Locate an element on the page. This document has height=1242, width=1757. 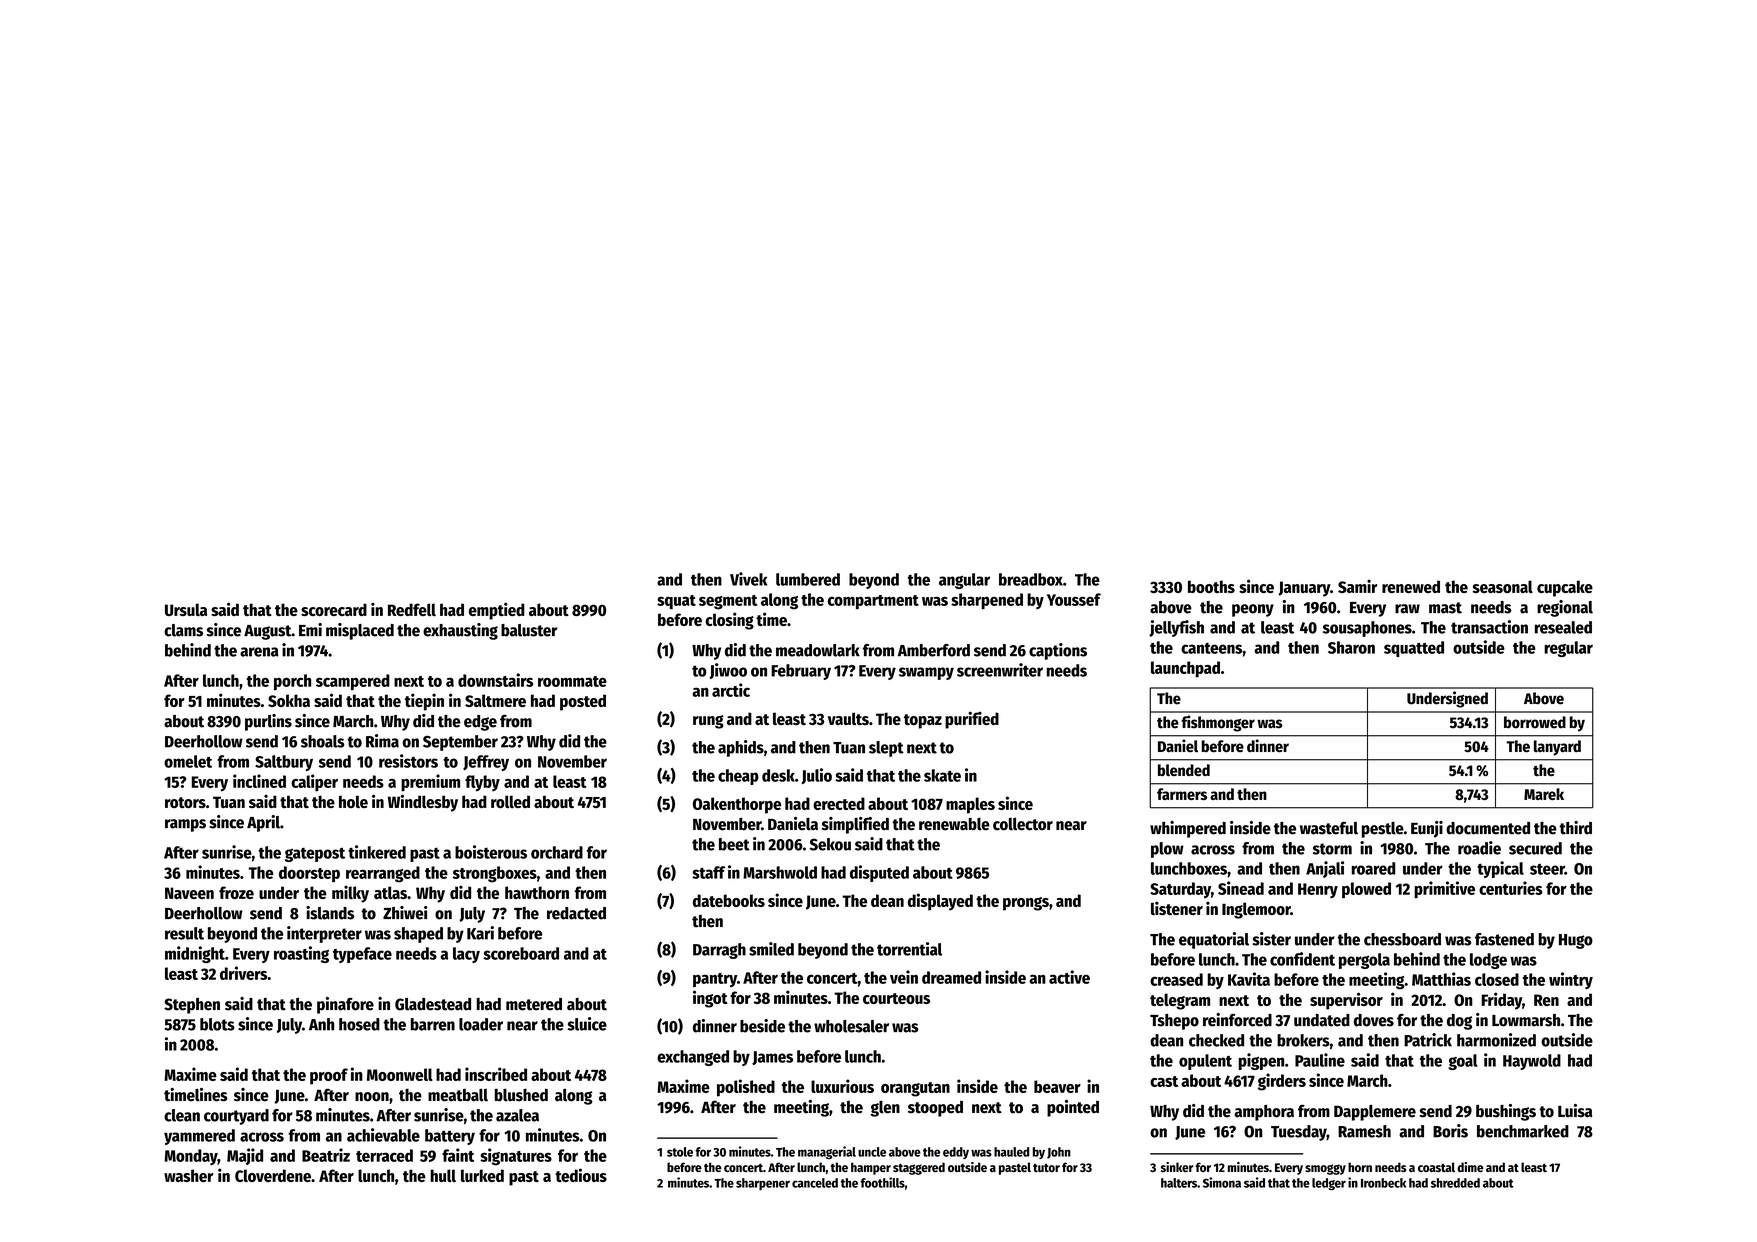
glen is located at coordinates (885, 1108).
